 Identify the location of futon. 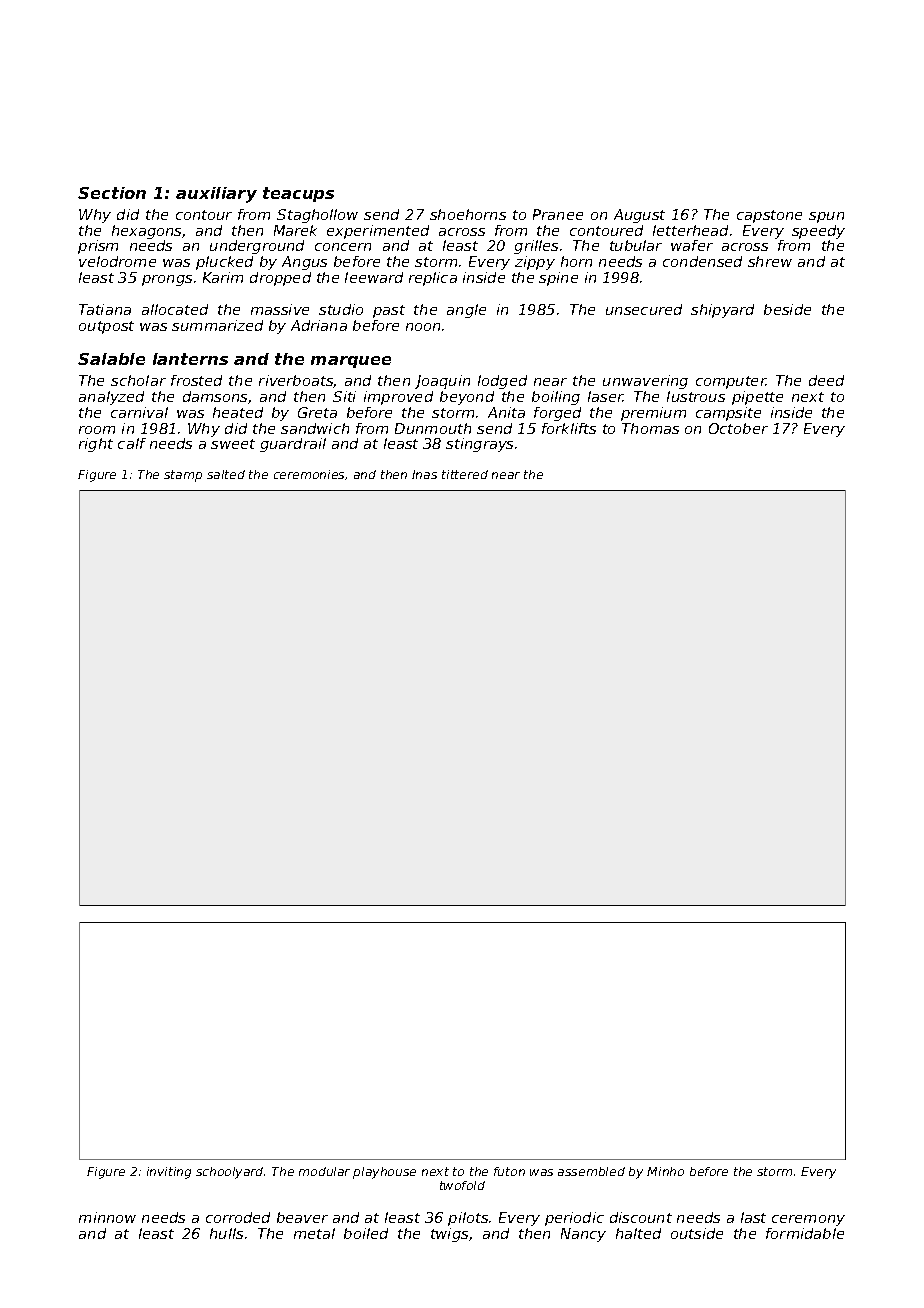
(509, 1171).
